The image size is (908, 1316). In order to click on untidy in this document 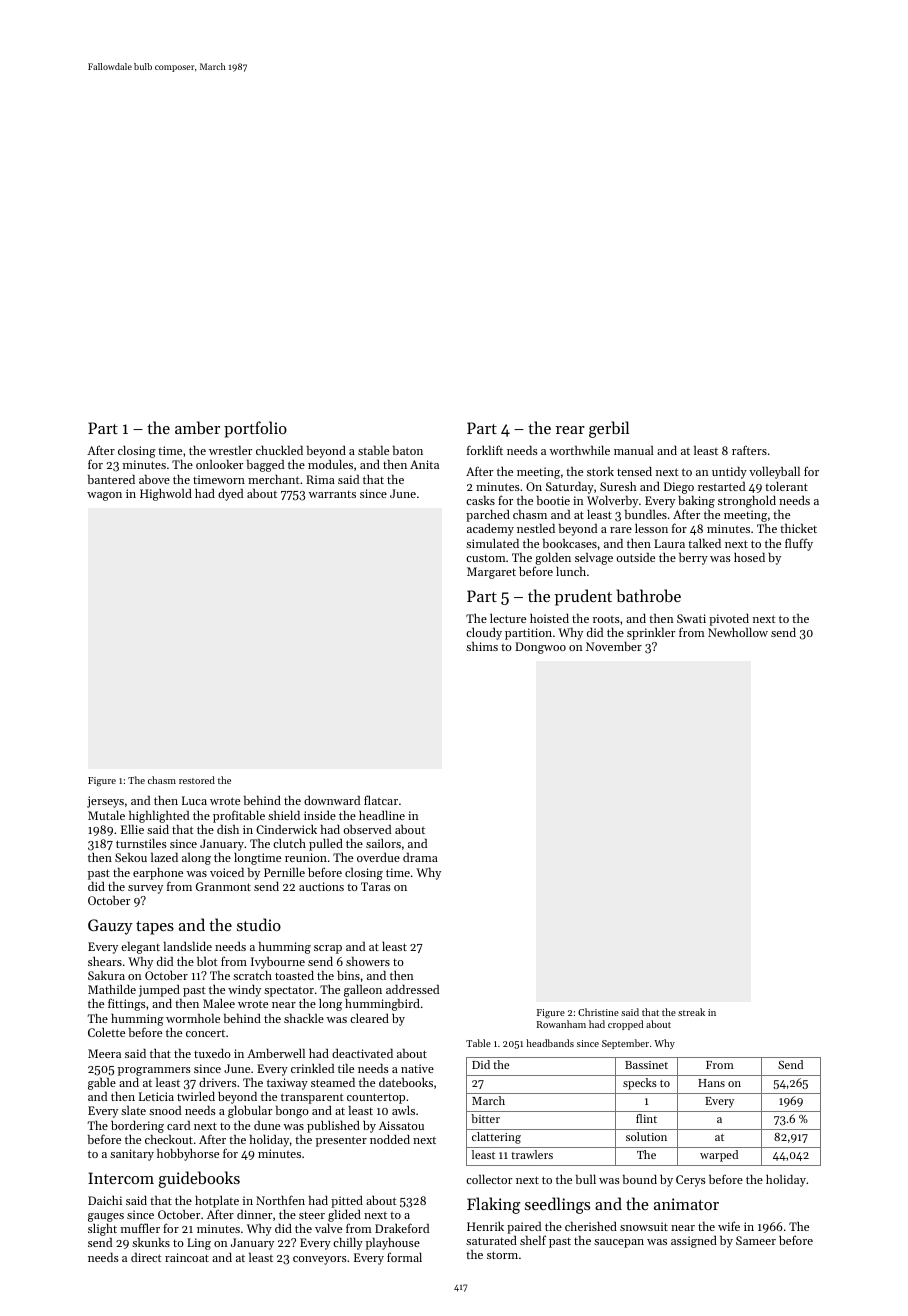, I will do `click(729, 473)`.
